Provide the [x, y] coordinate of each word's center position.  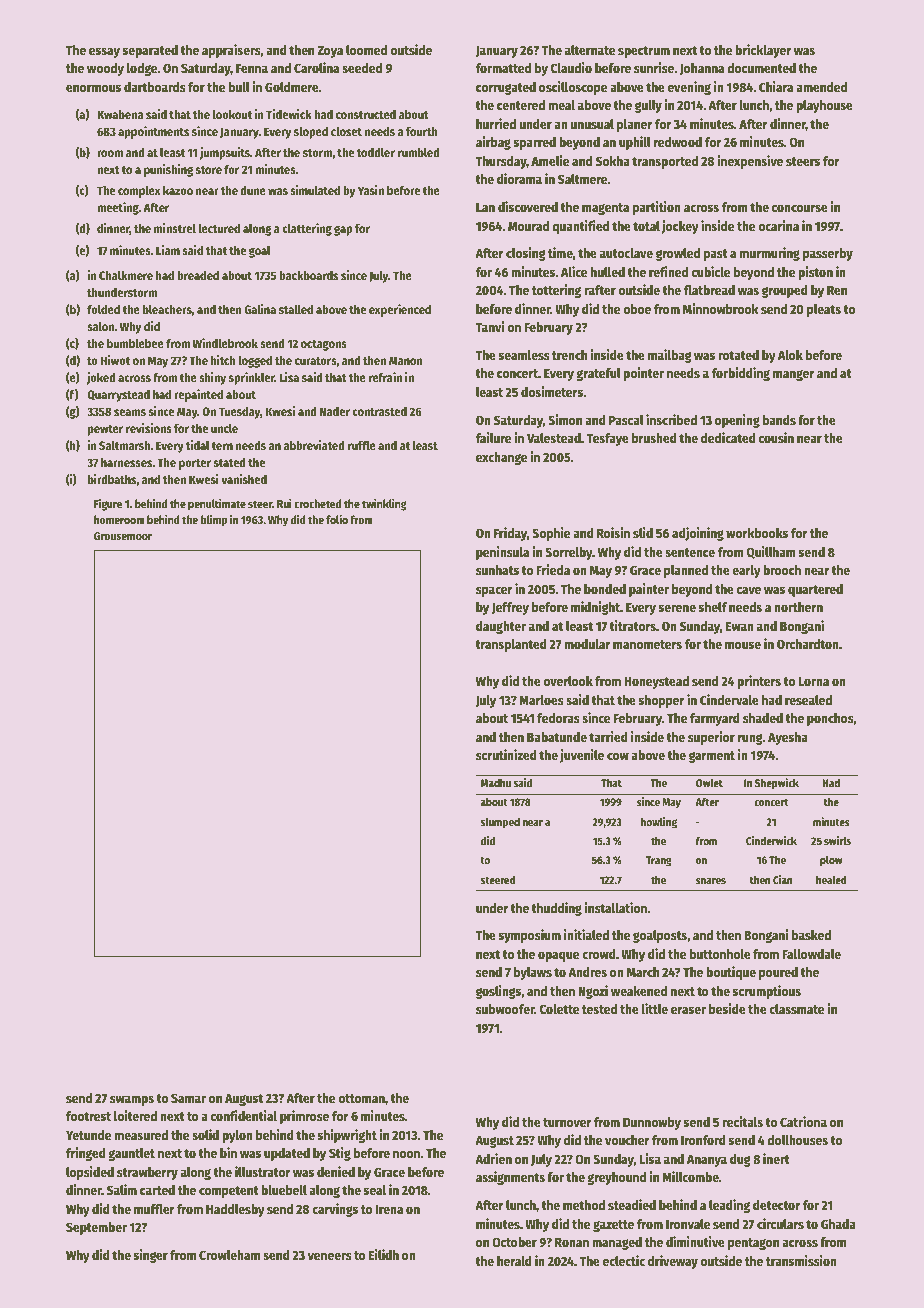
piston [815, 273]
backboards [308, 275]
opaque [558, 957]
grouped [785, 291]
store [209, 170]
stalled [296, 309]
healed [831, 879]
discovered [528, 206]
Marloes [541, 700]
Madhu [496, 782]
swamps [132, 1101]
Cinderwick [771, 840]
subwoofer [505, 1009]
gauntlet [131, 1154]
